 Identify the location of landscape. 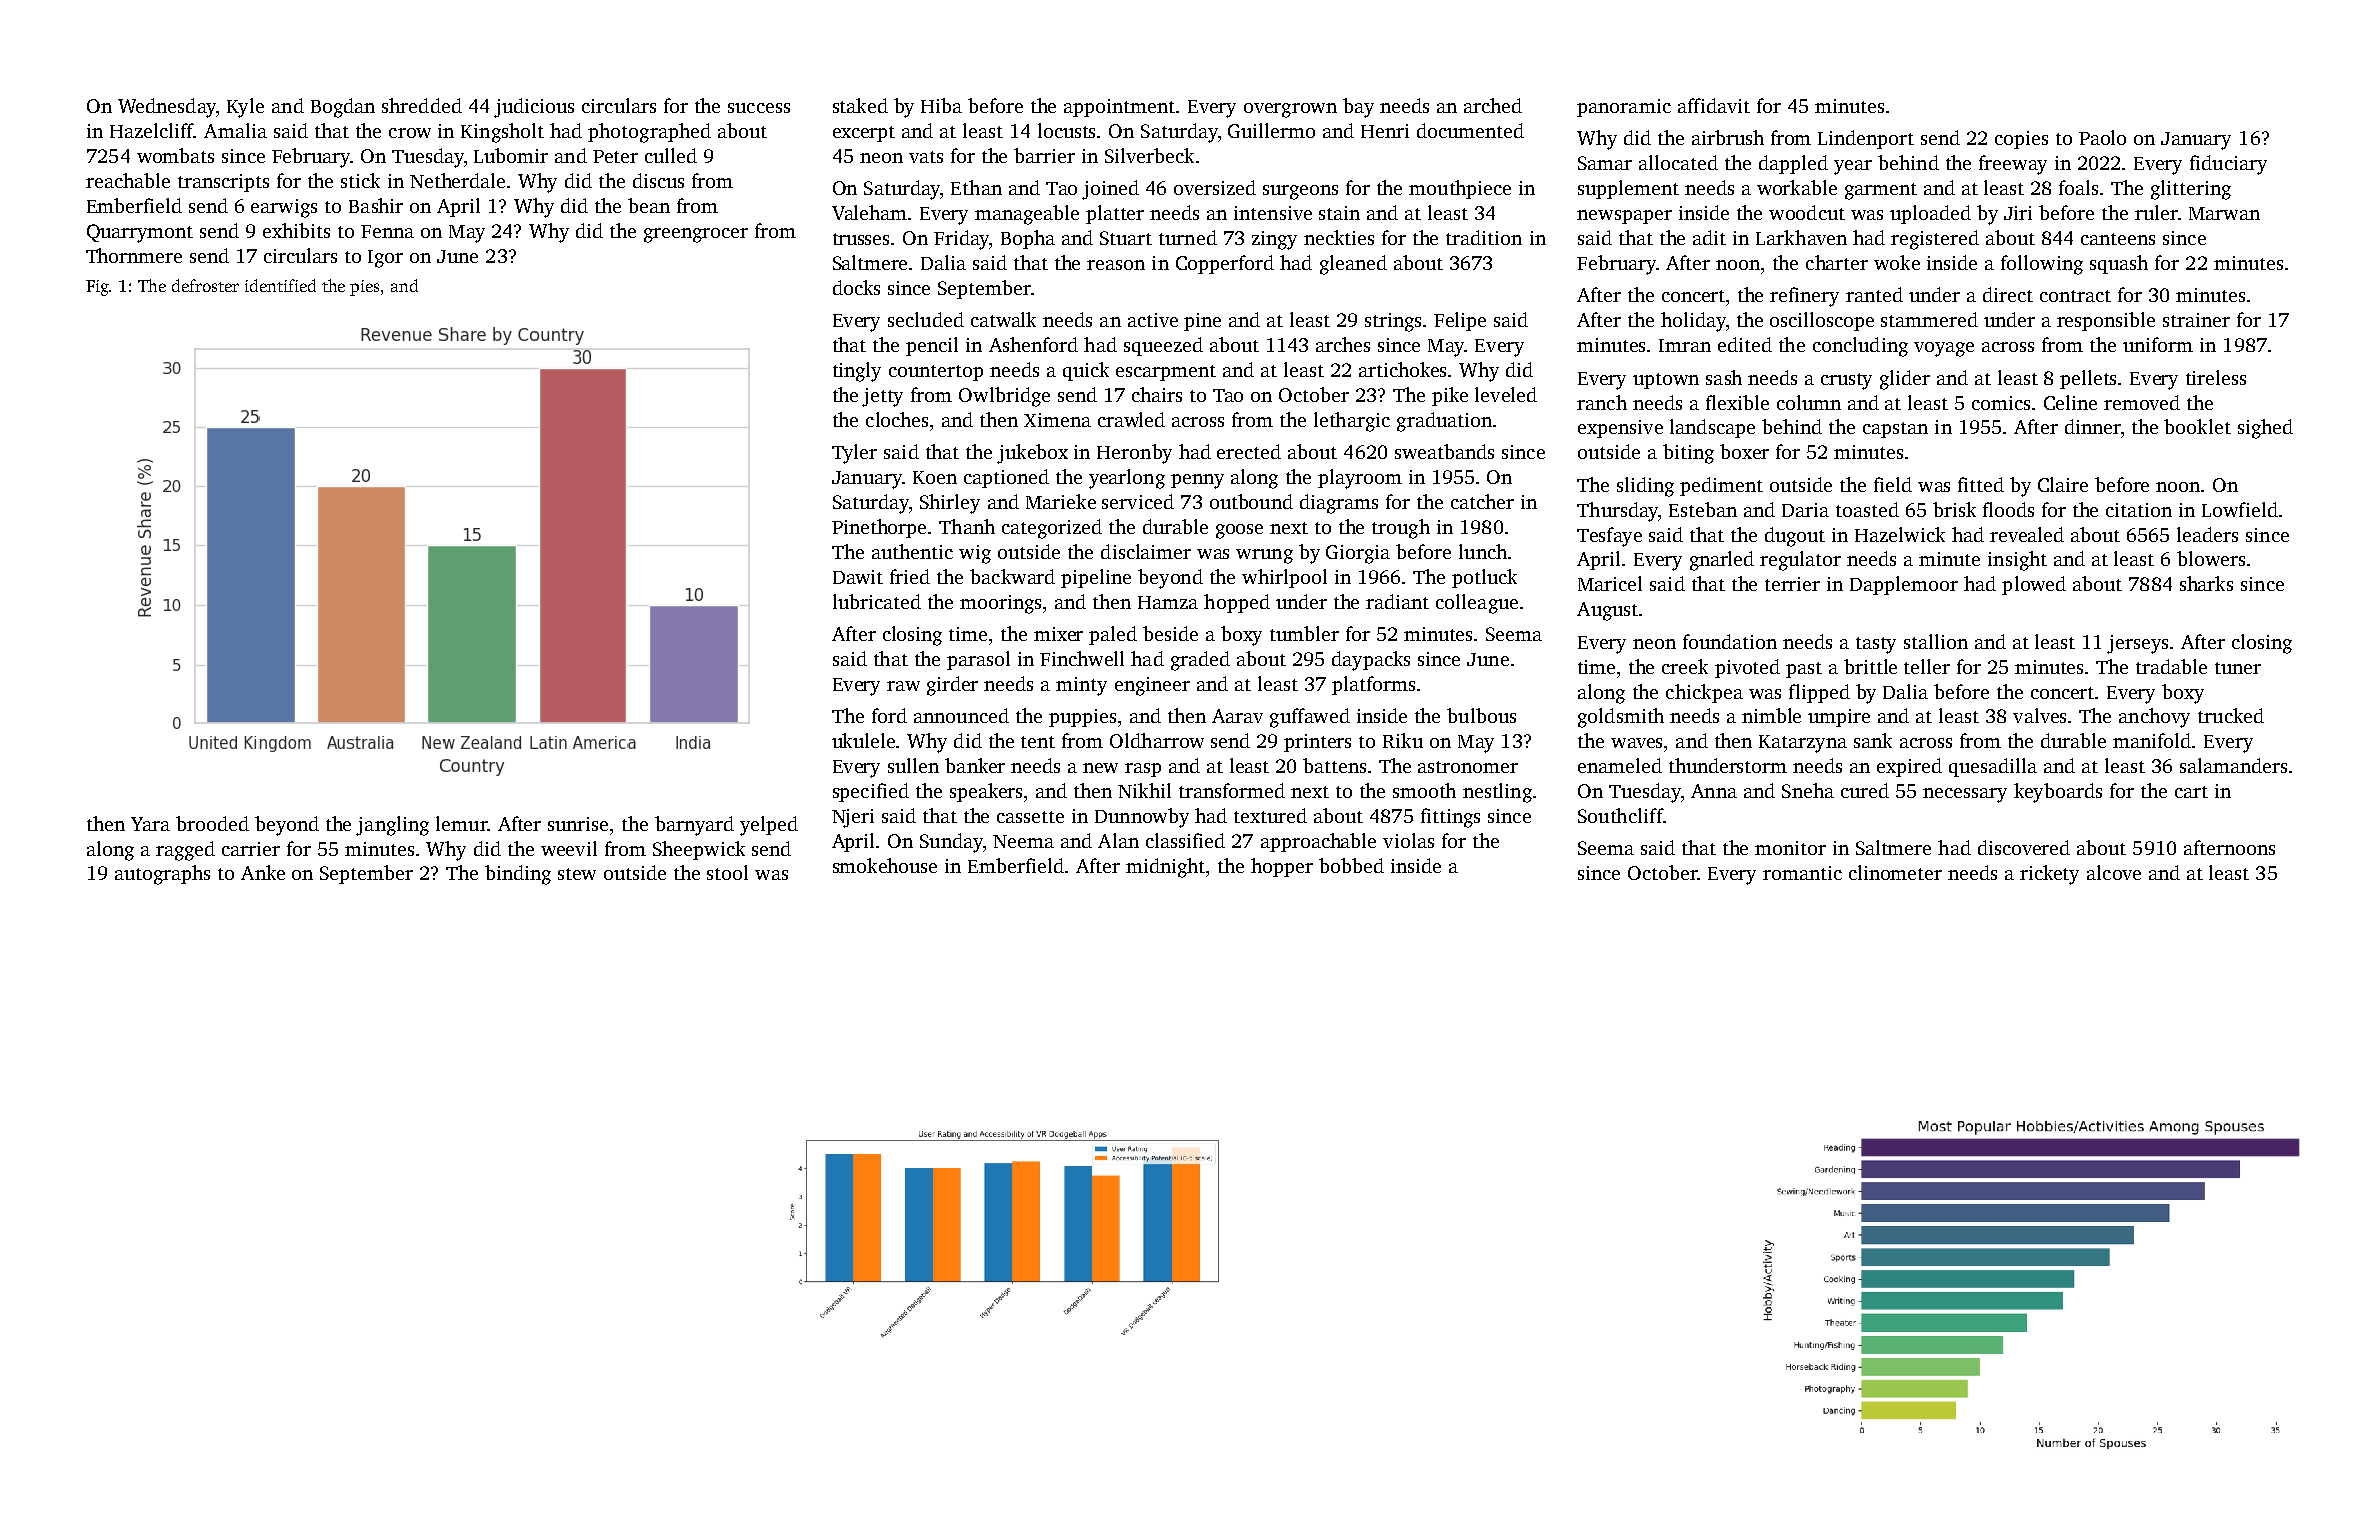
(1712, 428).
